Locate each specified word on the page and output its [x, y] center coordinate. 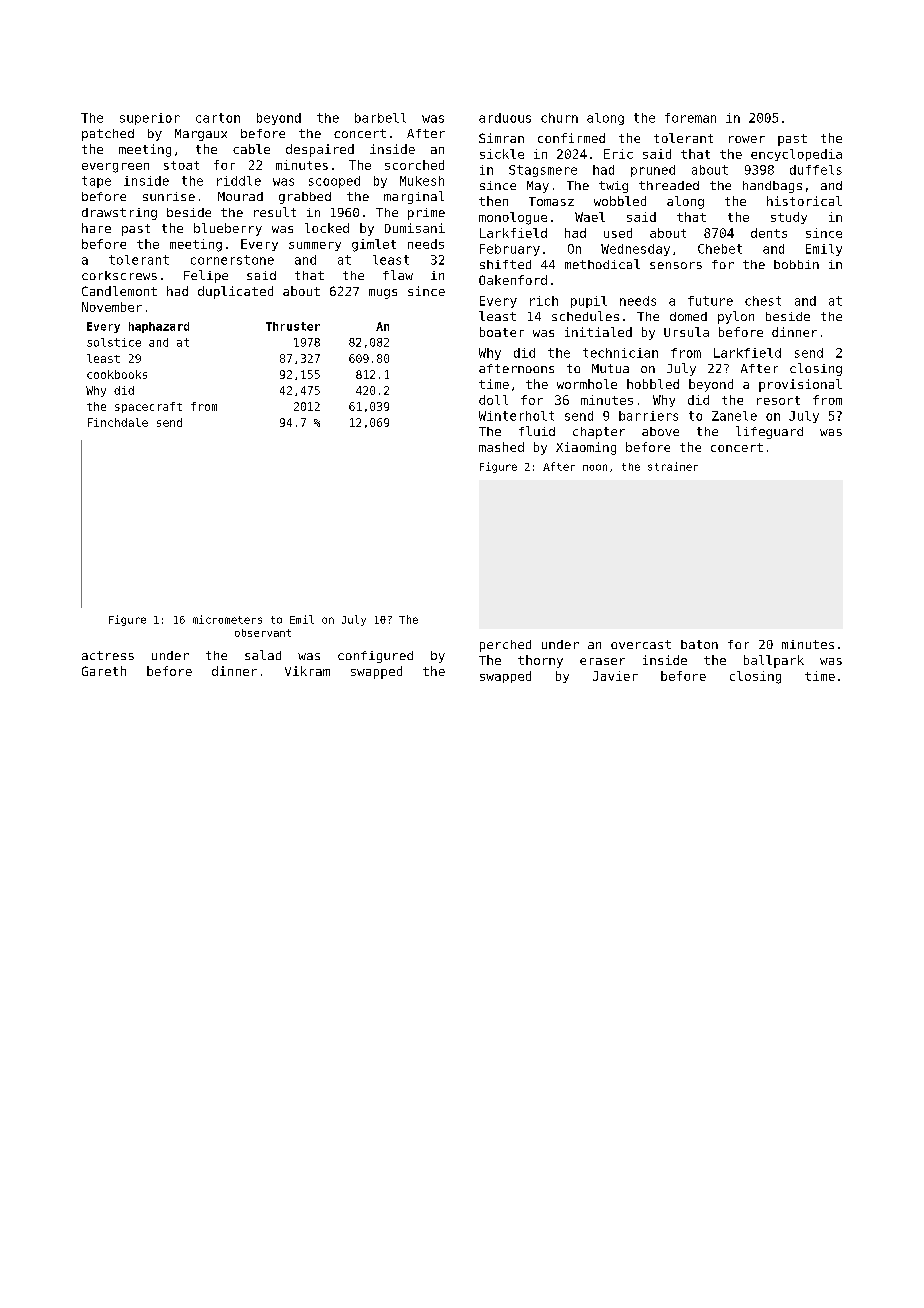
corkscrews [119, 275]
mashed [501, 447]
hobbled [653, 384]
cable [251, 149]
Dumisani [415, 228]
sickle [502, 154]
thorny [540, 661]
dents [769, 233]
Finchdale [118, 422]
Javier [615, 676]
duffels [816, 170]
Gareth [104, 671]
